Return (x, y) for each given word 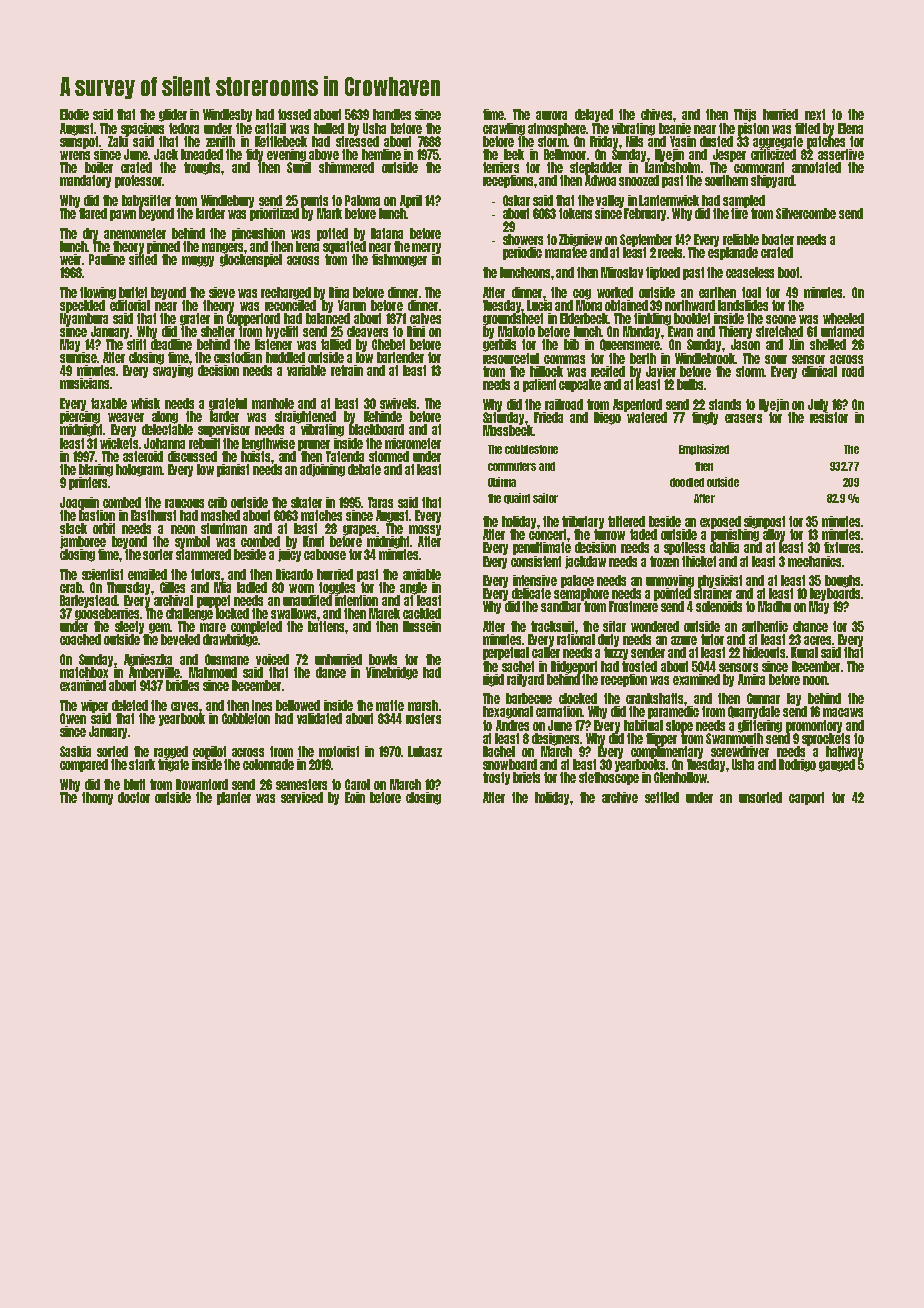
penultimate (542, 548)
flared (93, 213)
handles (392, 114)
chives (656, 114)
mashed (220, 515)
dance (331, 672)
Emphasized (704, 449)
